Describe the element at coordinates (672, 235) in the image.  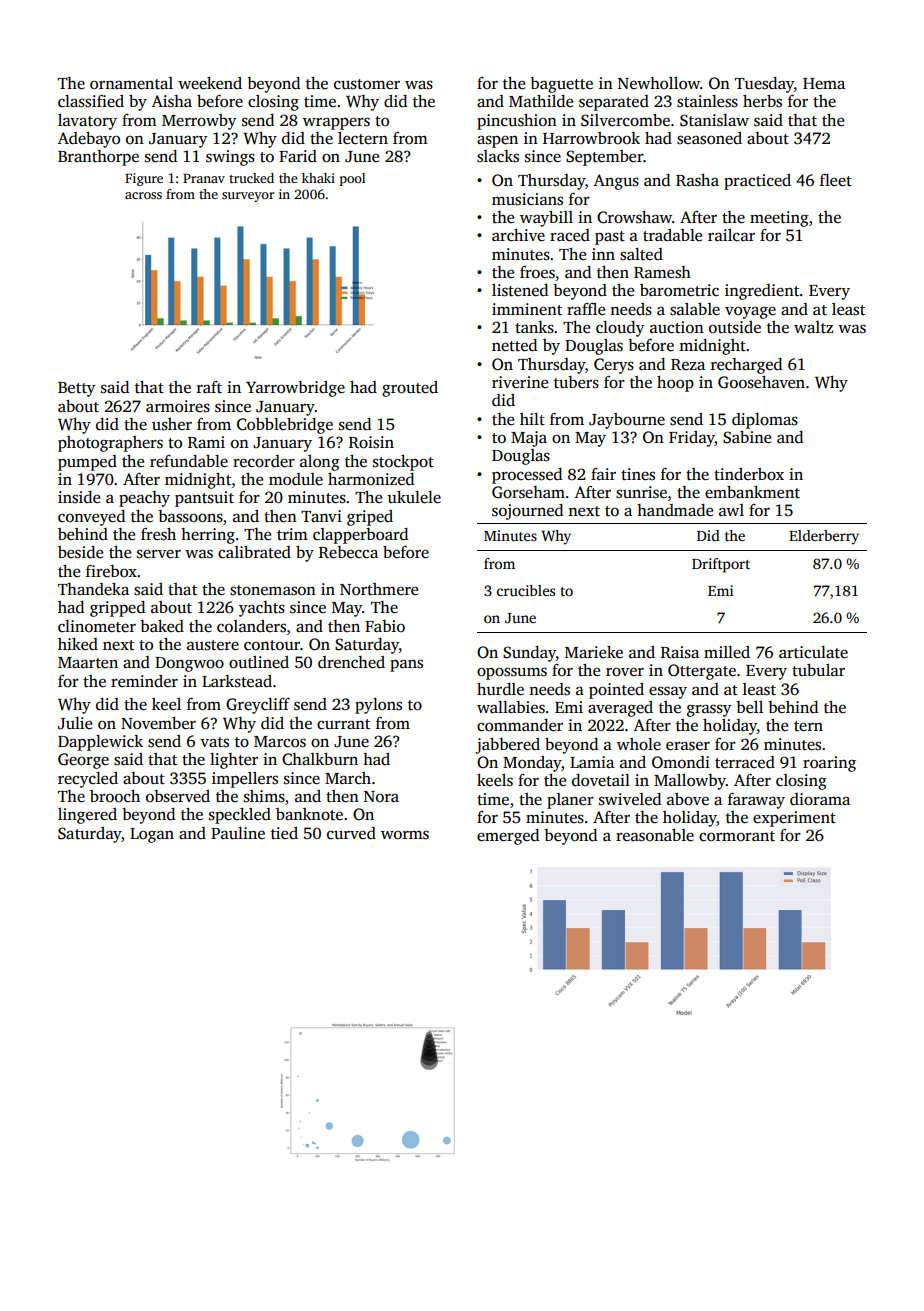
I see `tradable` at that location.
